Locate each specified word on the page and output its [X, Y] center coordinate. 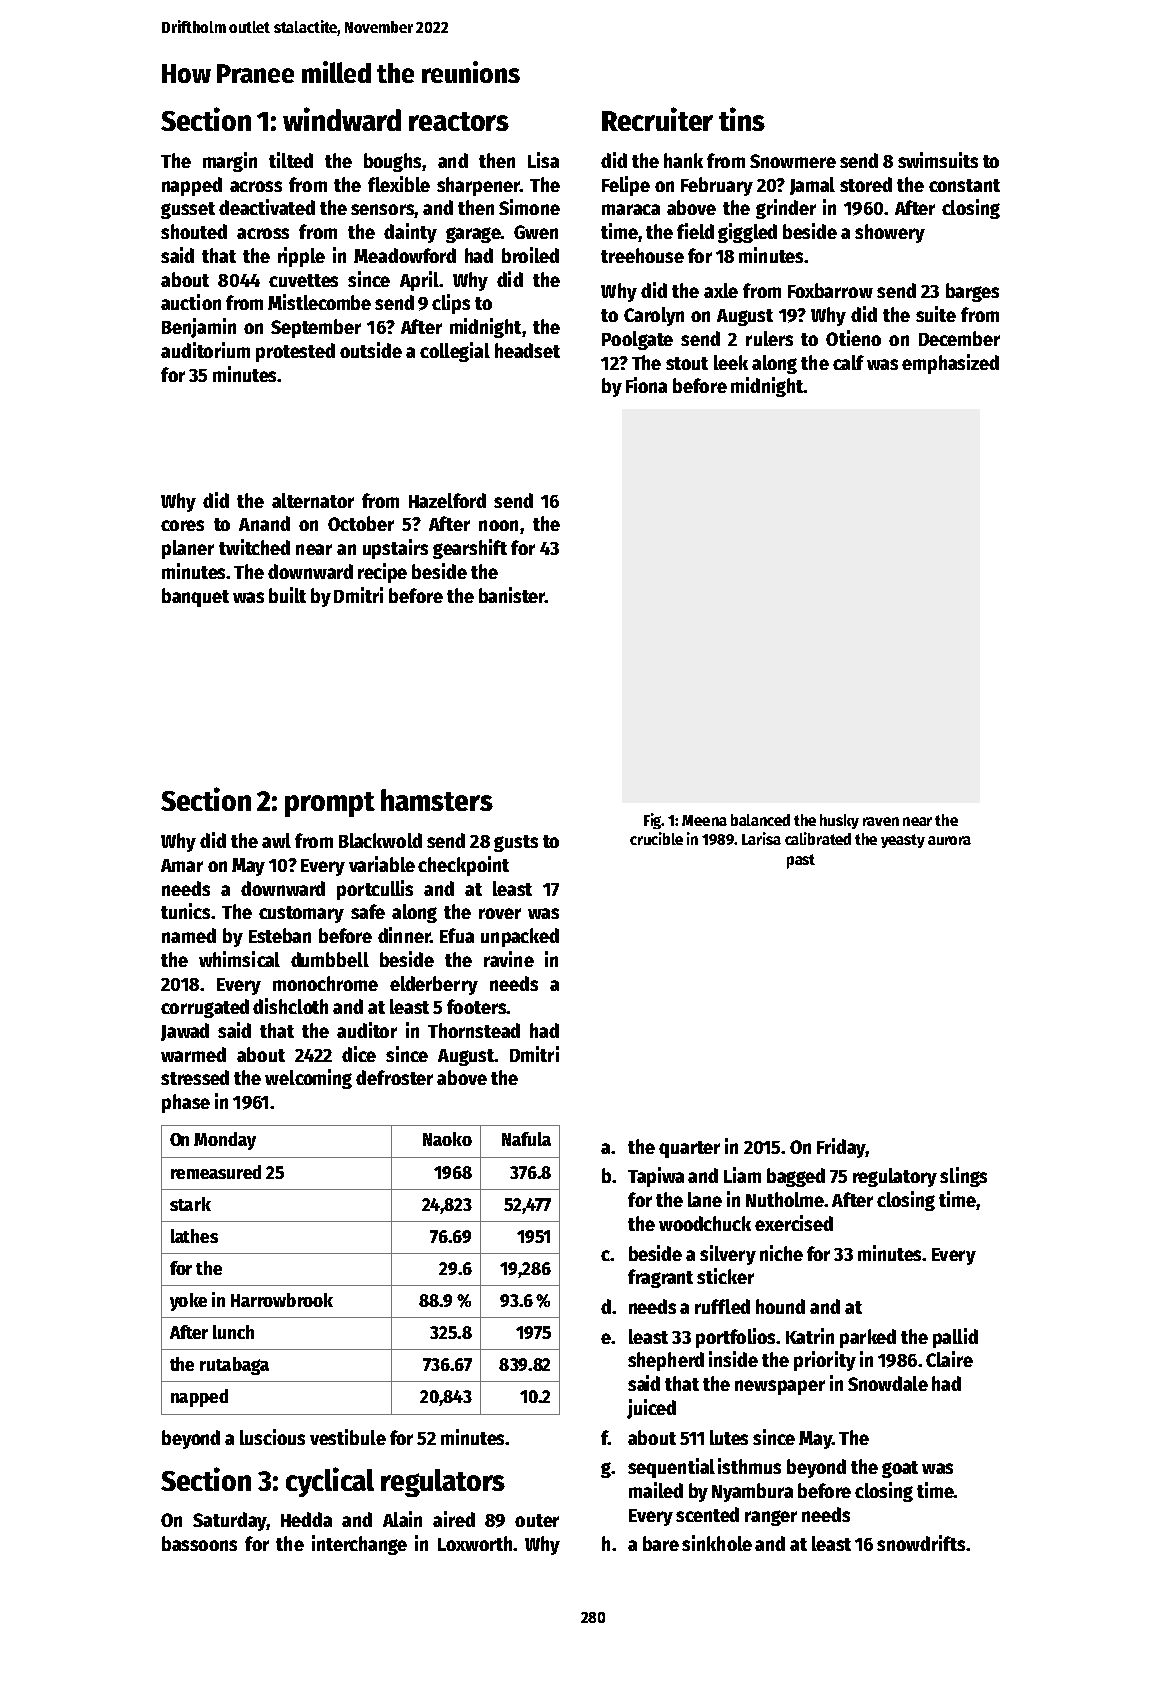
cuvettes [303, 280]
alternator [313, 500]
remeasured [216, 1172]
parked [868, 1338]
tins [742, 119]
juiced [651, 1409]
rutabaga [234, 1366]
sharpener [478, 186]
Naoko [447, 1139]
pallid [955, 1338]
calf [848, 362]
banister [512, 595]
